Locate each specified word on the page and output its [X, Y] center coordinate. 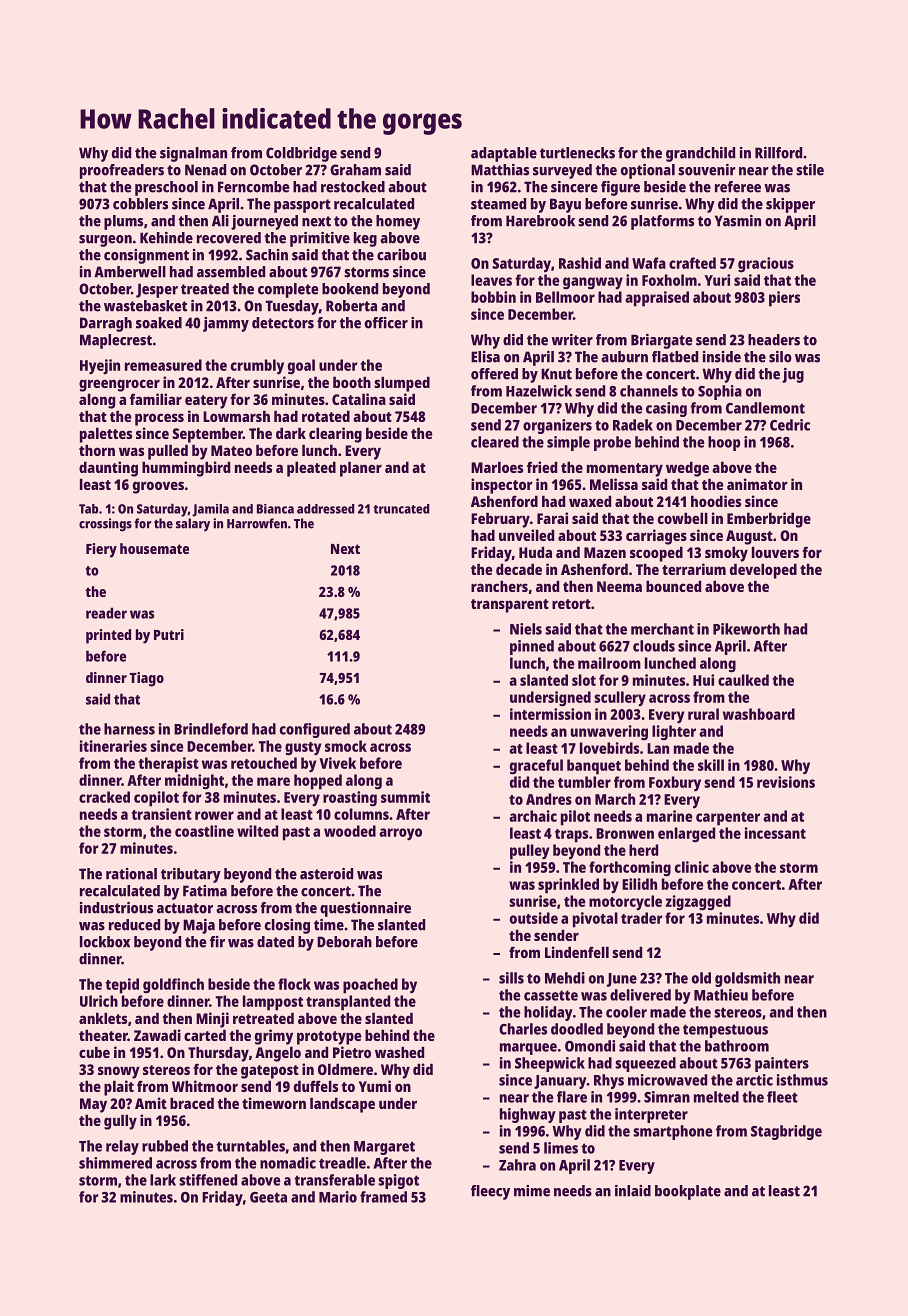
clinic [692, 867]
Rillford [778, 153]
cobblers [140, 204]
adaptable [504, 154]
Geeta [268, 1197]
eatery [206, 402]
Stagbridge [786, 1132]
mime [532, 1191]
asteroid [326, 874]
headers [774, 340]
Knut [556, 374]
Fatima [205, 891]
